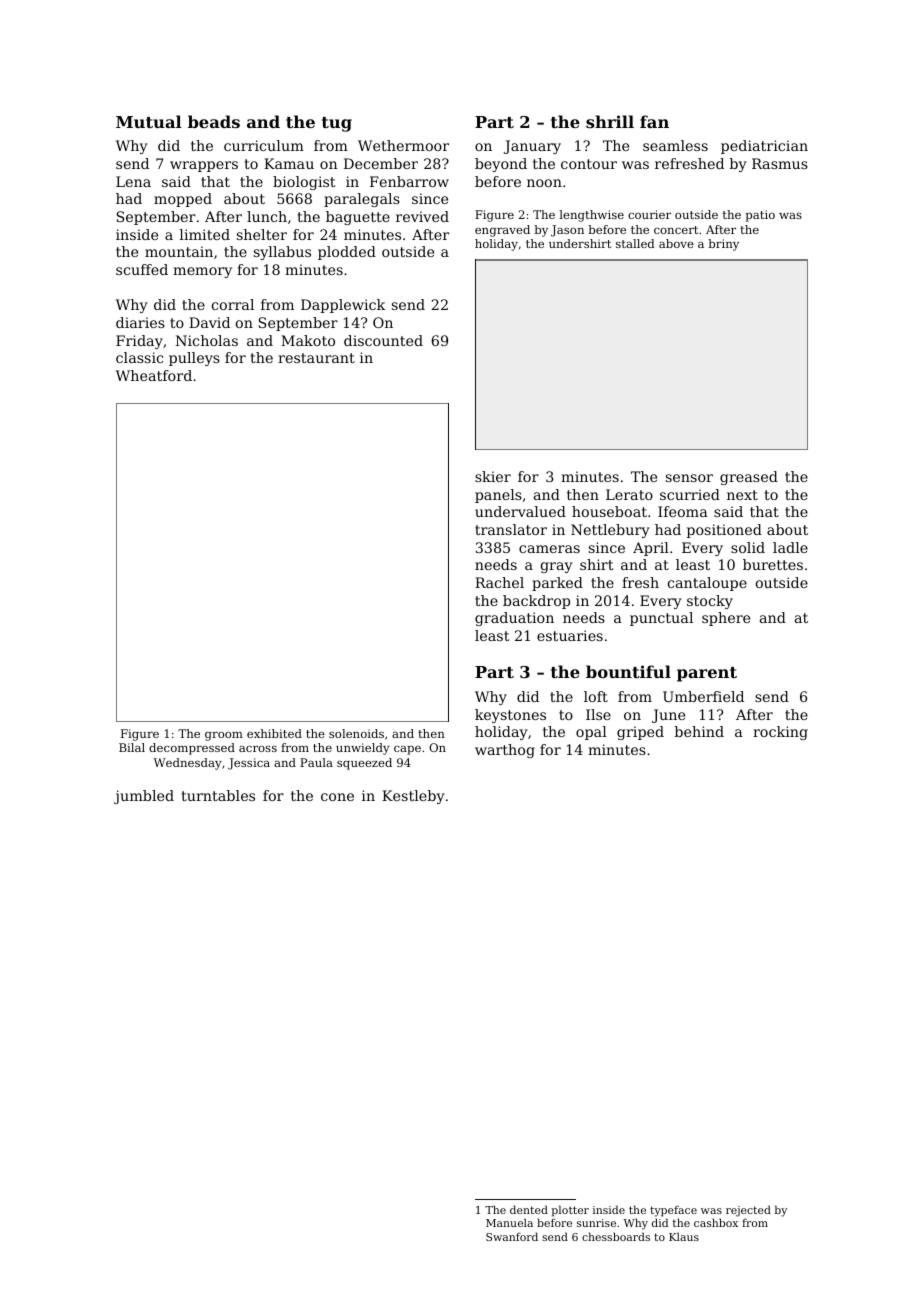 The image size is (924, 1308). What do you see at coordinates (493, 476) in the screenshot?
I see `skier` at bounding box center [493, 476].
